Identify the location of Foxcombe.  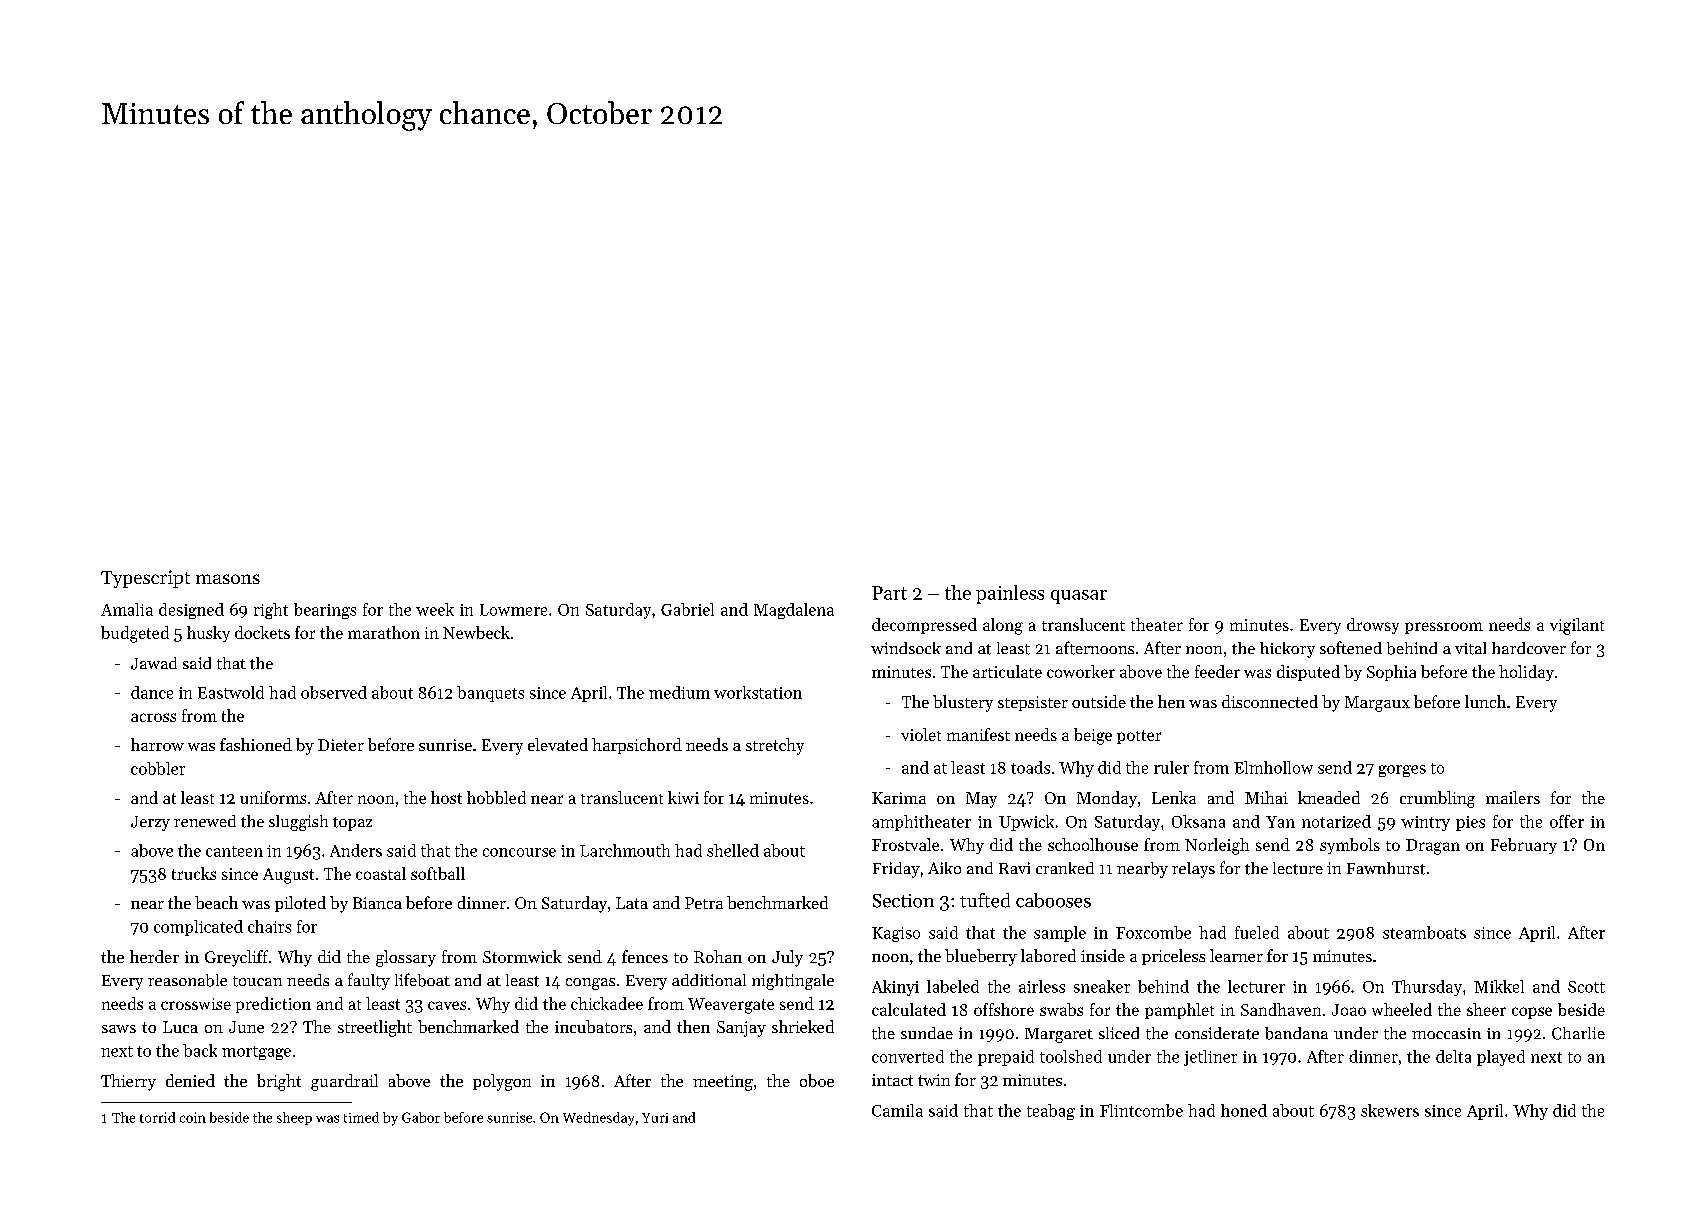
(1153, 932).
